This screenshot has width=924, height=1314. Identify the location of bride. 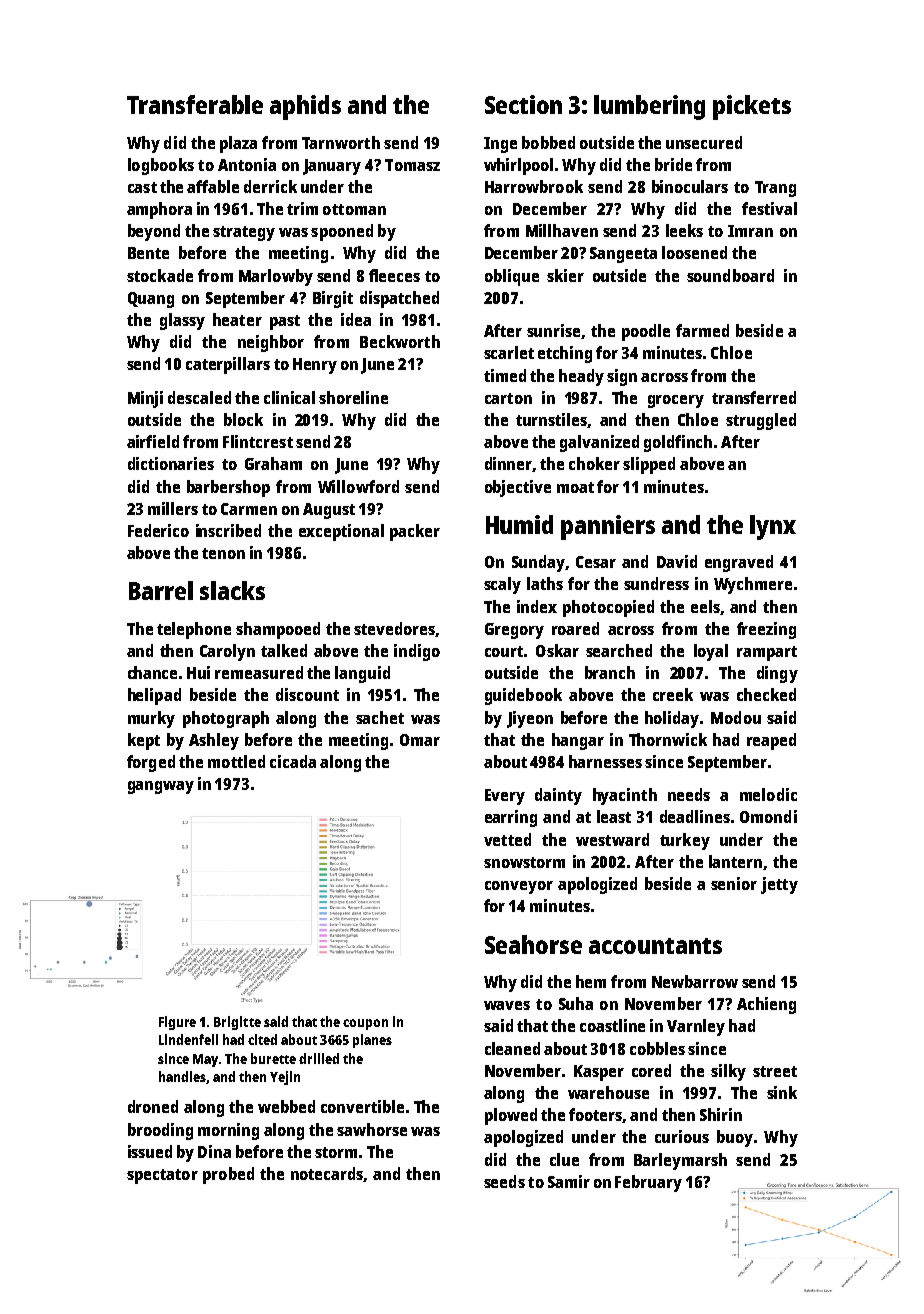
(673, 164).
